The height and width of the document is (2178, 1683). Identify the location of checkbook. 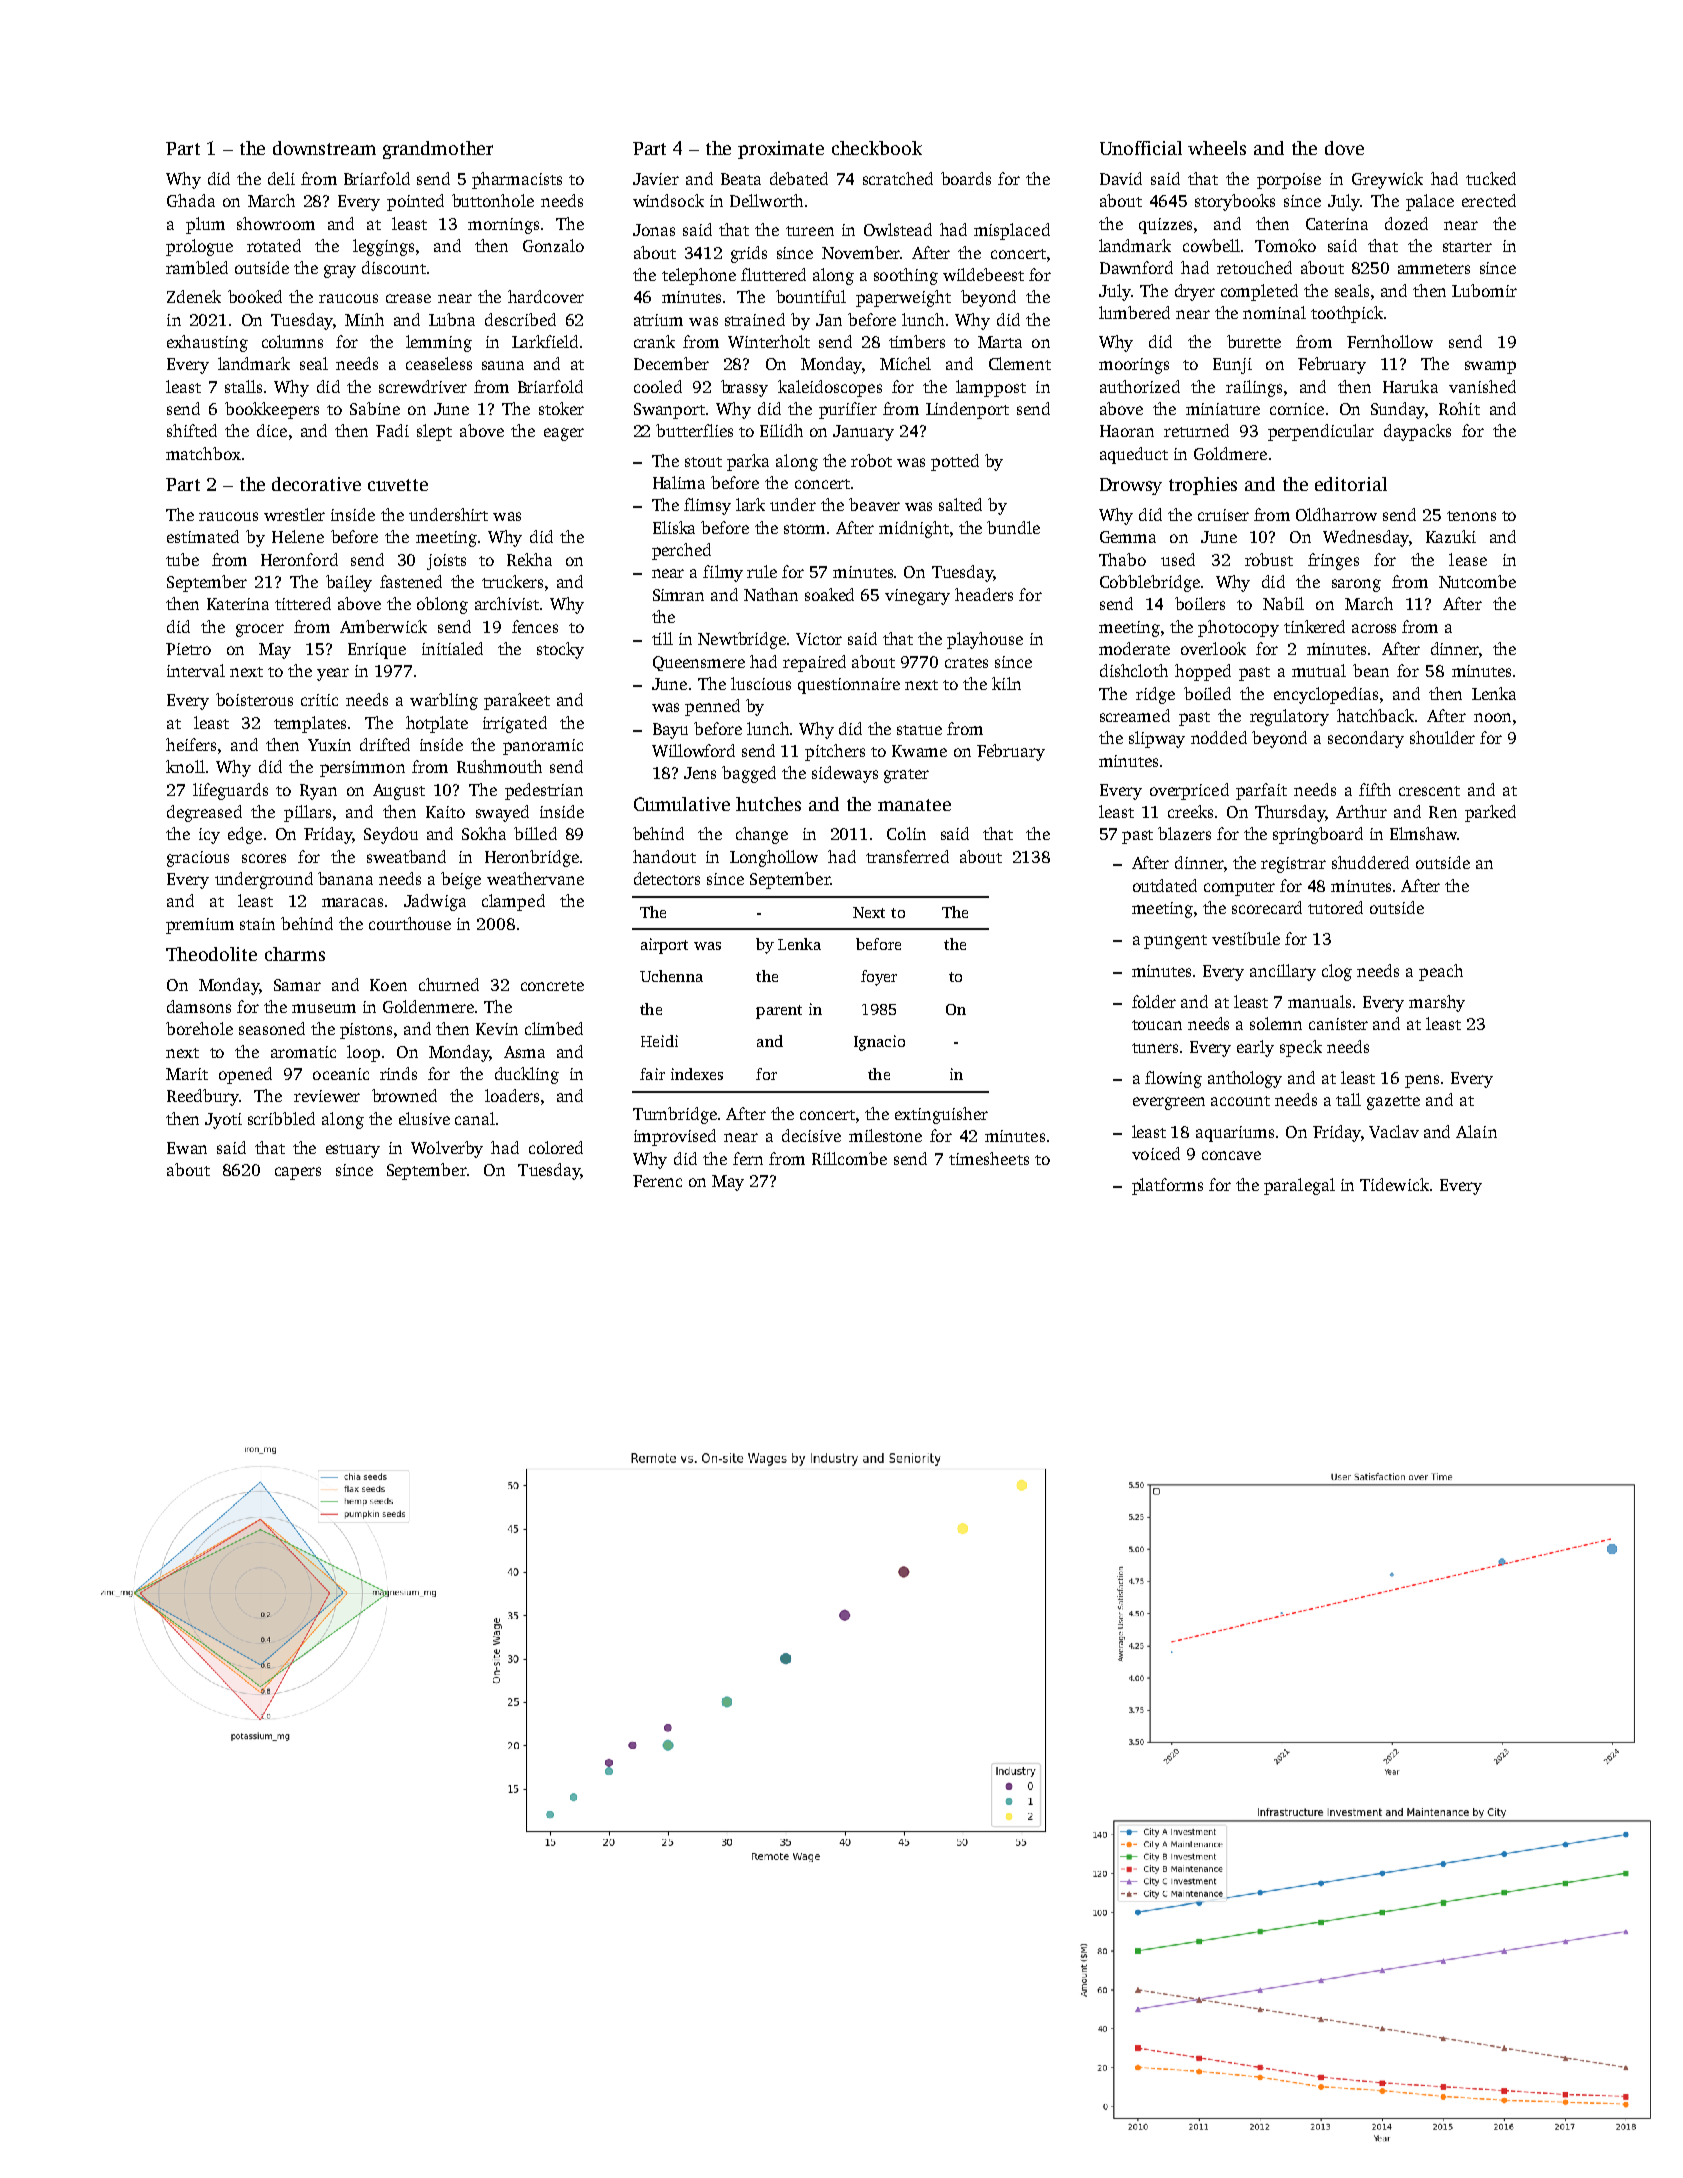
(877, 148).
